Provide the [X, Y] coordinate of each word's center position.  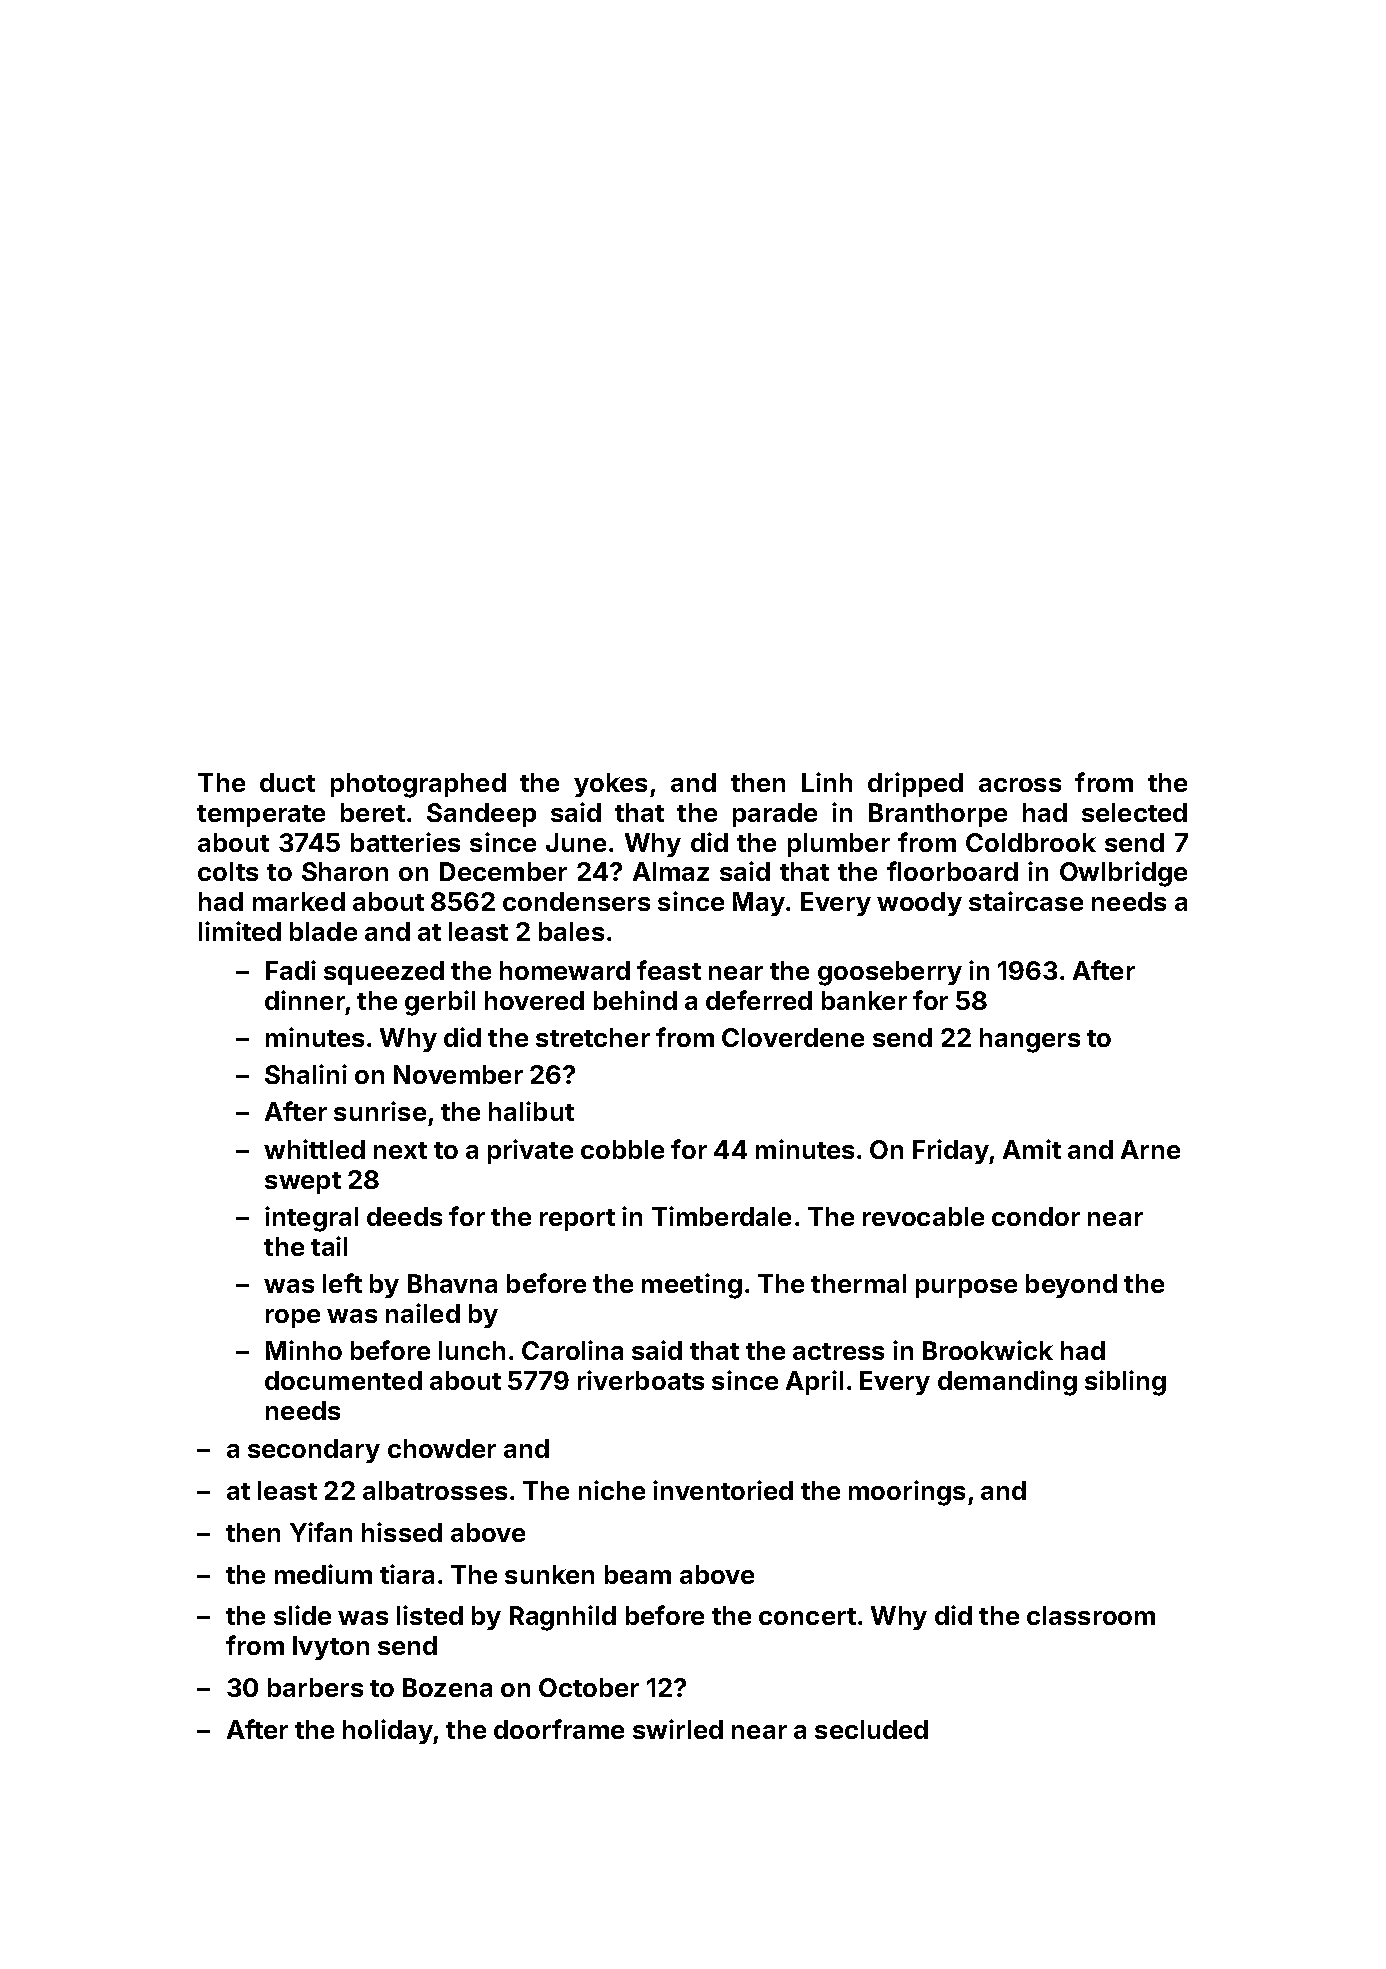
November [458, 1074]
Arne [1150, 1149]
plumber [839, 845]
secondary [314, 1451]
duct [287, 782]
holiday [388, 1731]
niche [612, 1490]
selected [1134, 812]
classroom [1091, 1615]
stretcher [593, 1037]
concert [807, 1616]
